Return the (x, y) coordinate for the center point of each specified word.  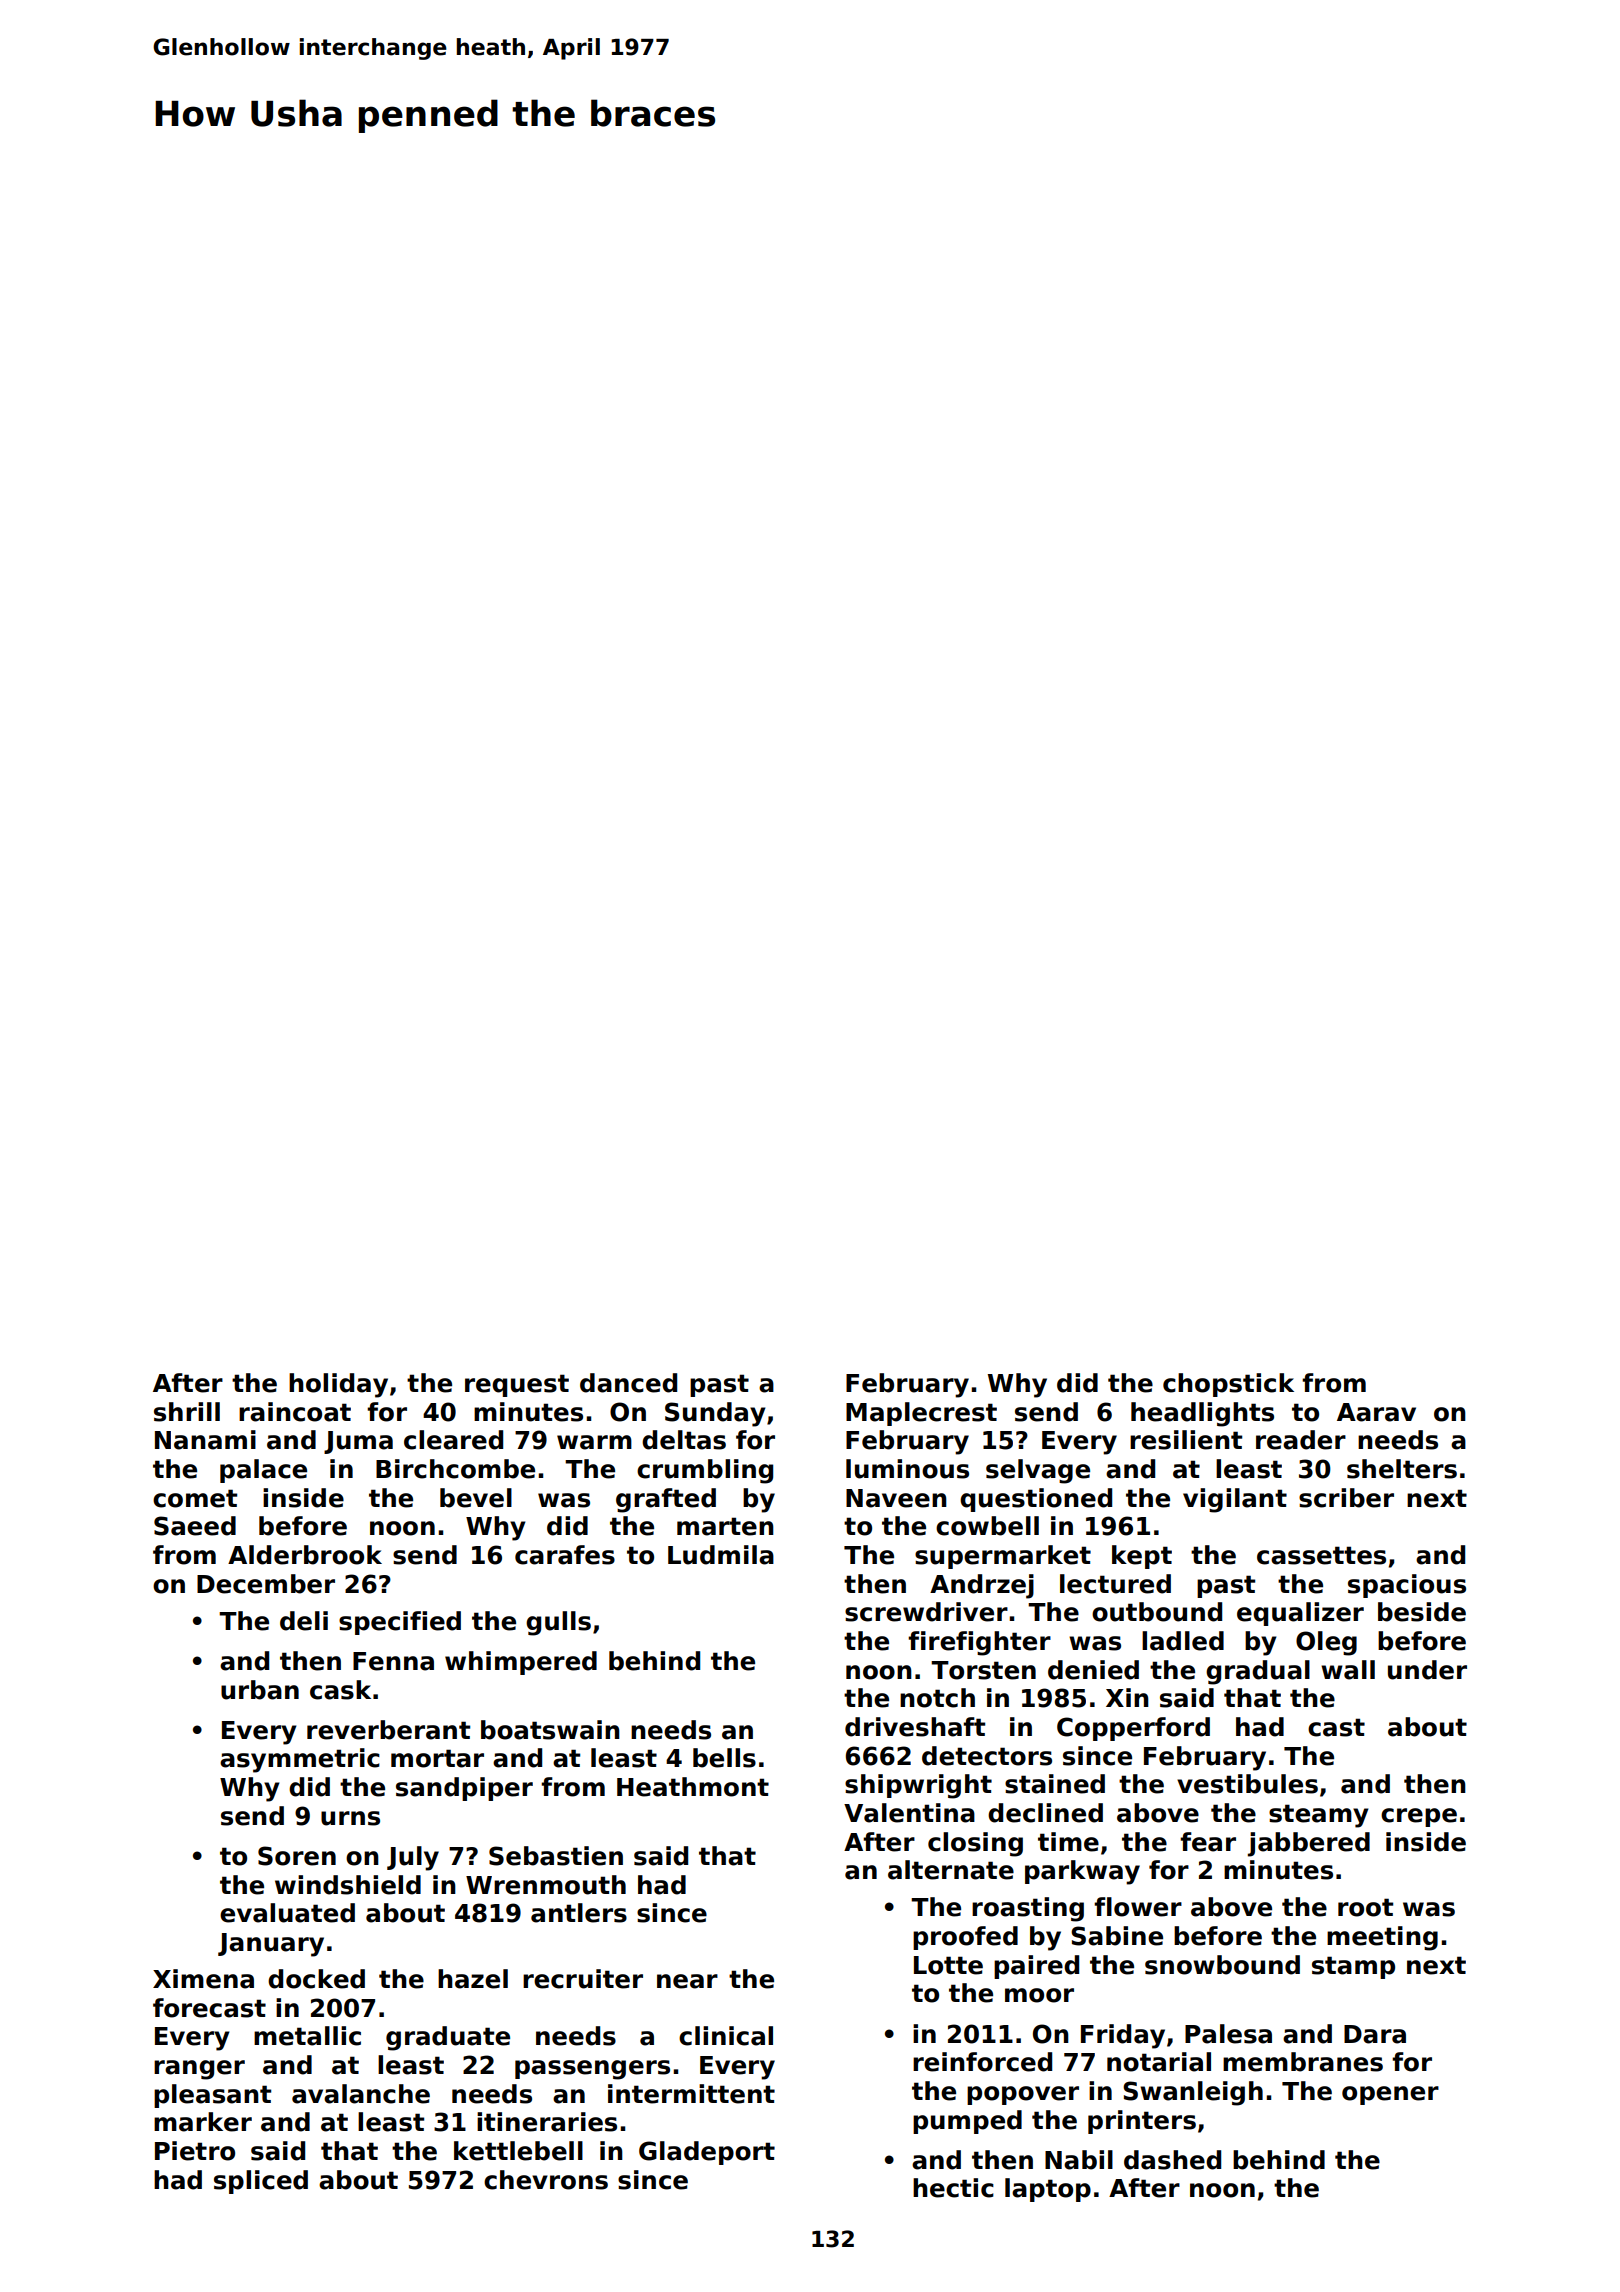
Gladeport (707, 2153)
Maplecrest (921, 1414)
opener (1390, 2095)
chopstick (1228, 1385)
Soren (297, 1856)
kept (1142, 1557)
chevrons (546, 2180)
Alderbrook (305, 1555)
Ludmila (721, 1555)
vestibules (1247, 1784)
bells (724, 1758)
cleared (453, 1440)
